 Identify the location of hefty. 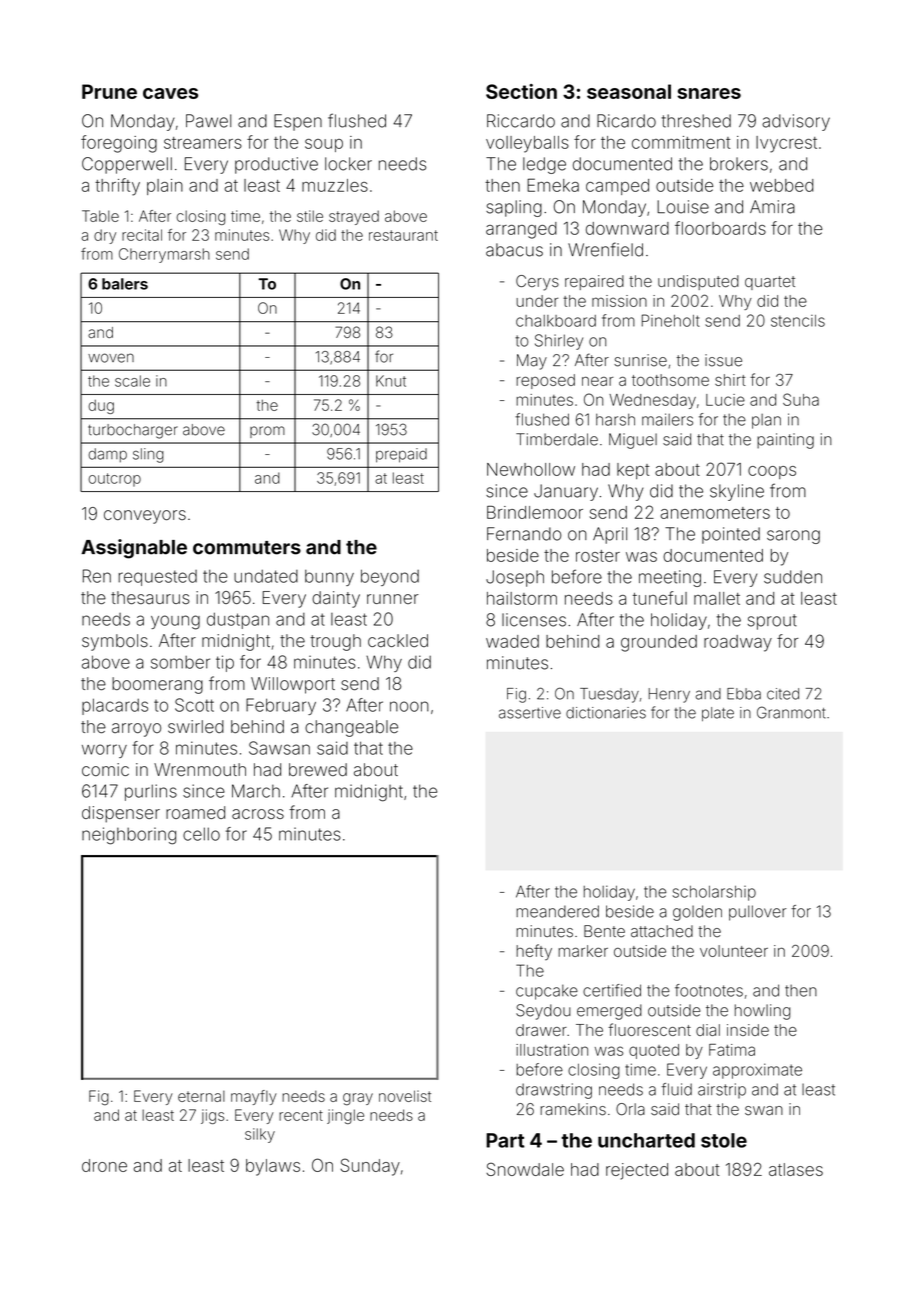
(534, 952).
